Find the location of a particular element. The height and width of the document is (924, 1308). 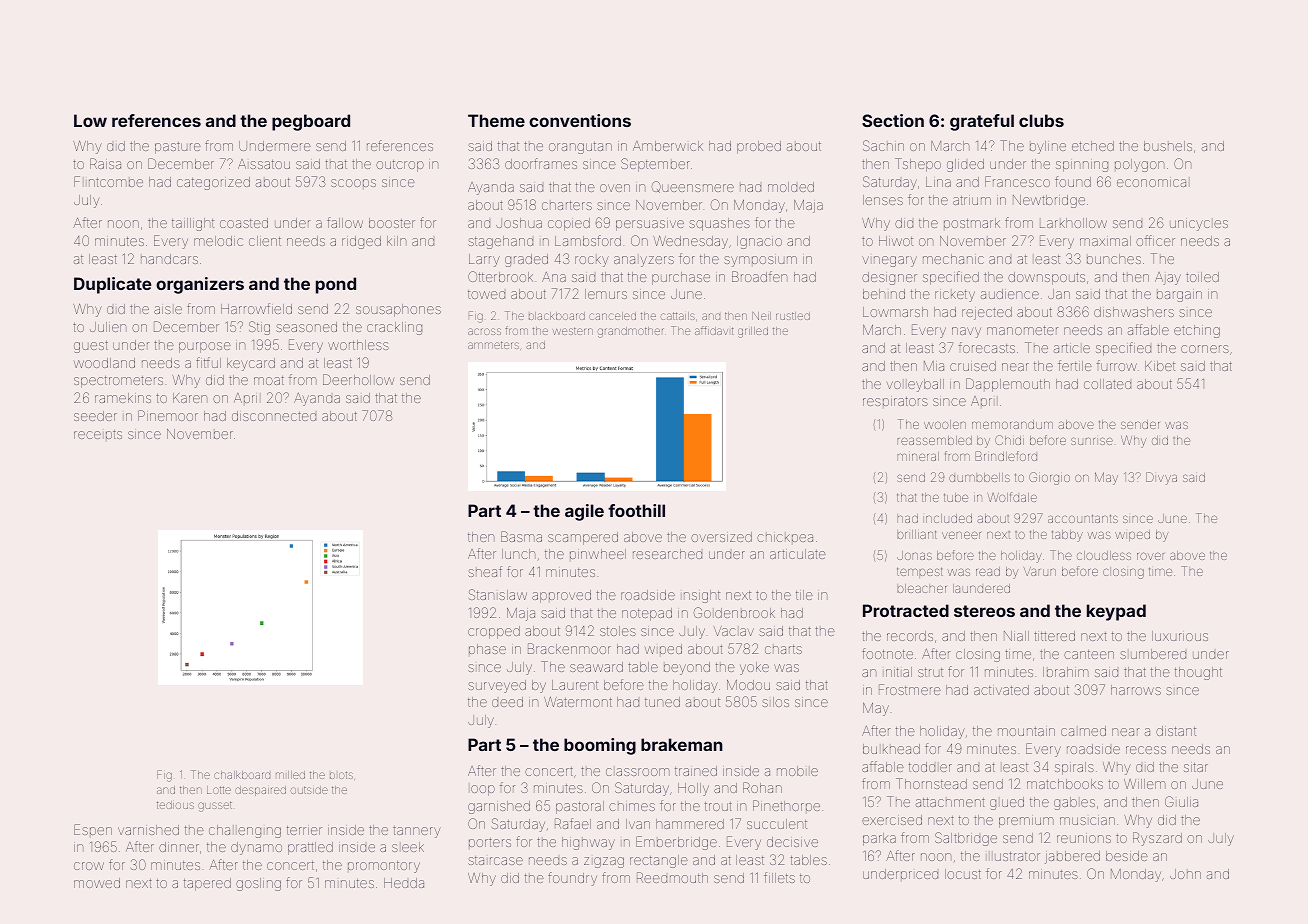

grilled is located at coordinates (753, 332).
